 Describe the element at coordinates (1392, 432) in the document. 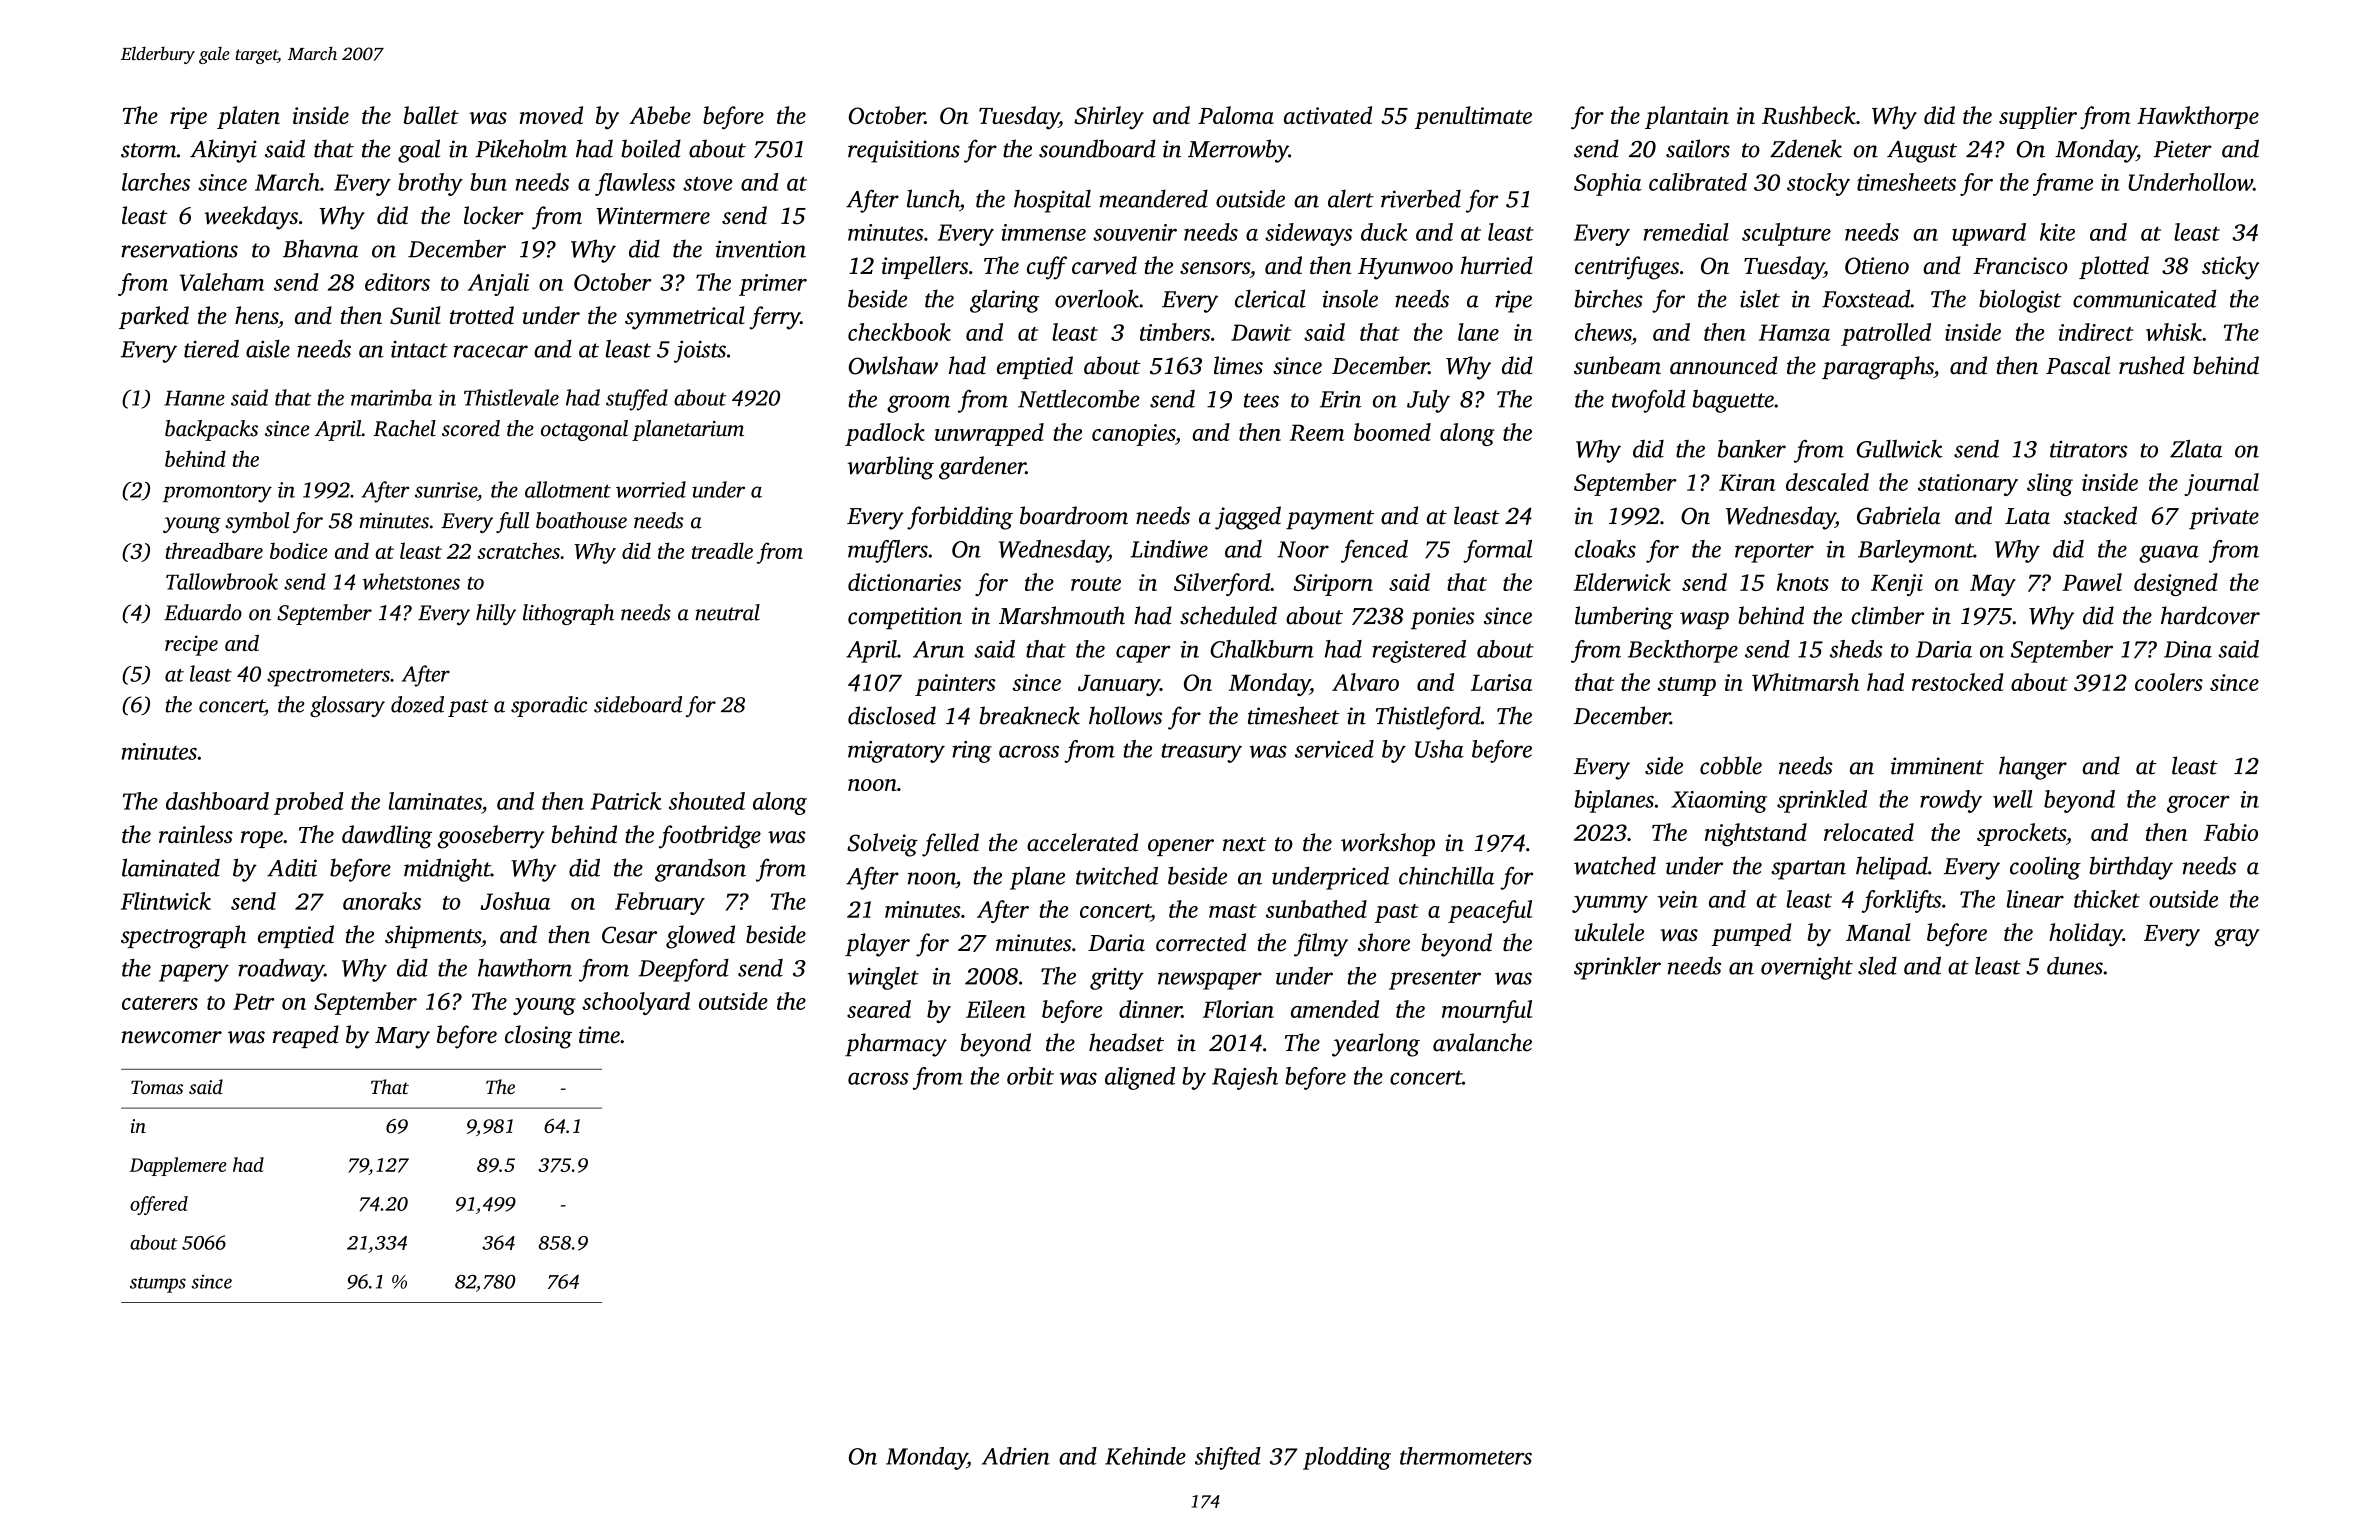

I see `boomed` at that location.
